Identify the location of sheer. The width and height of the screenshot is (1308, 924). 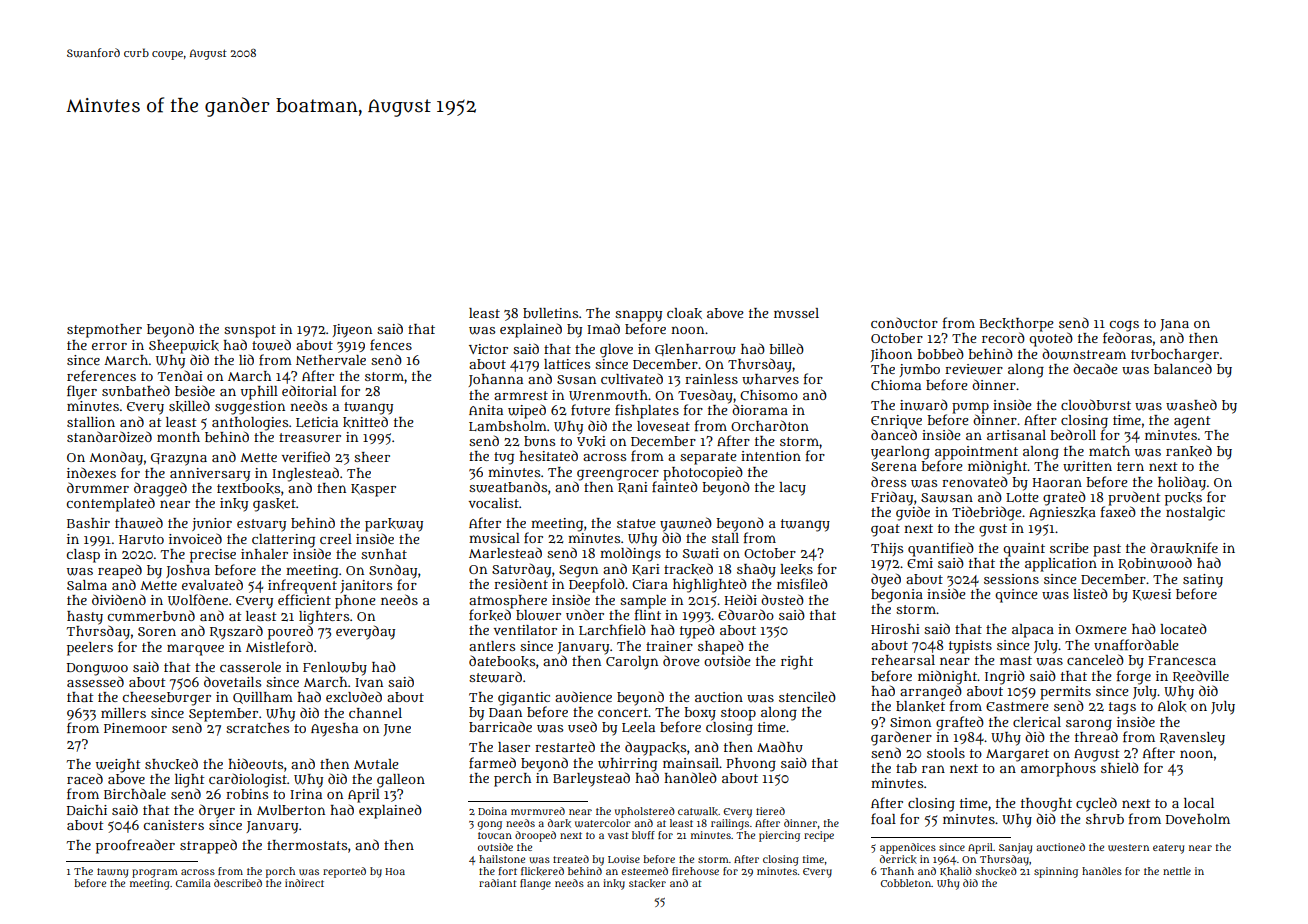
(372, 457).
